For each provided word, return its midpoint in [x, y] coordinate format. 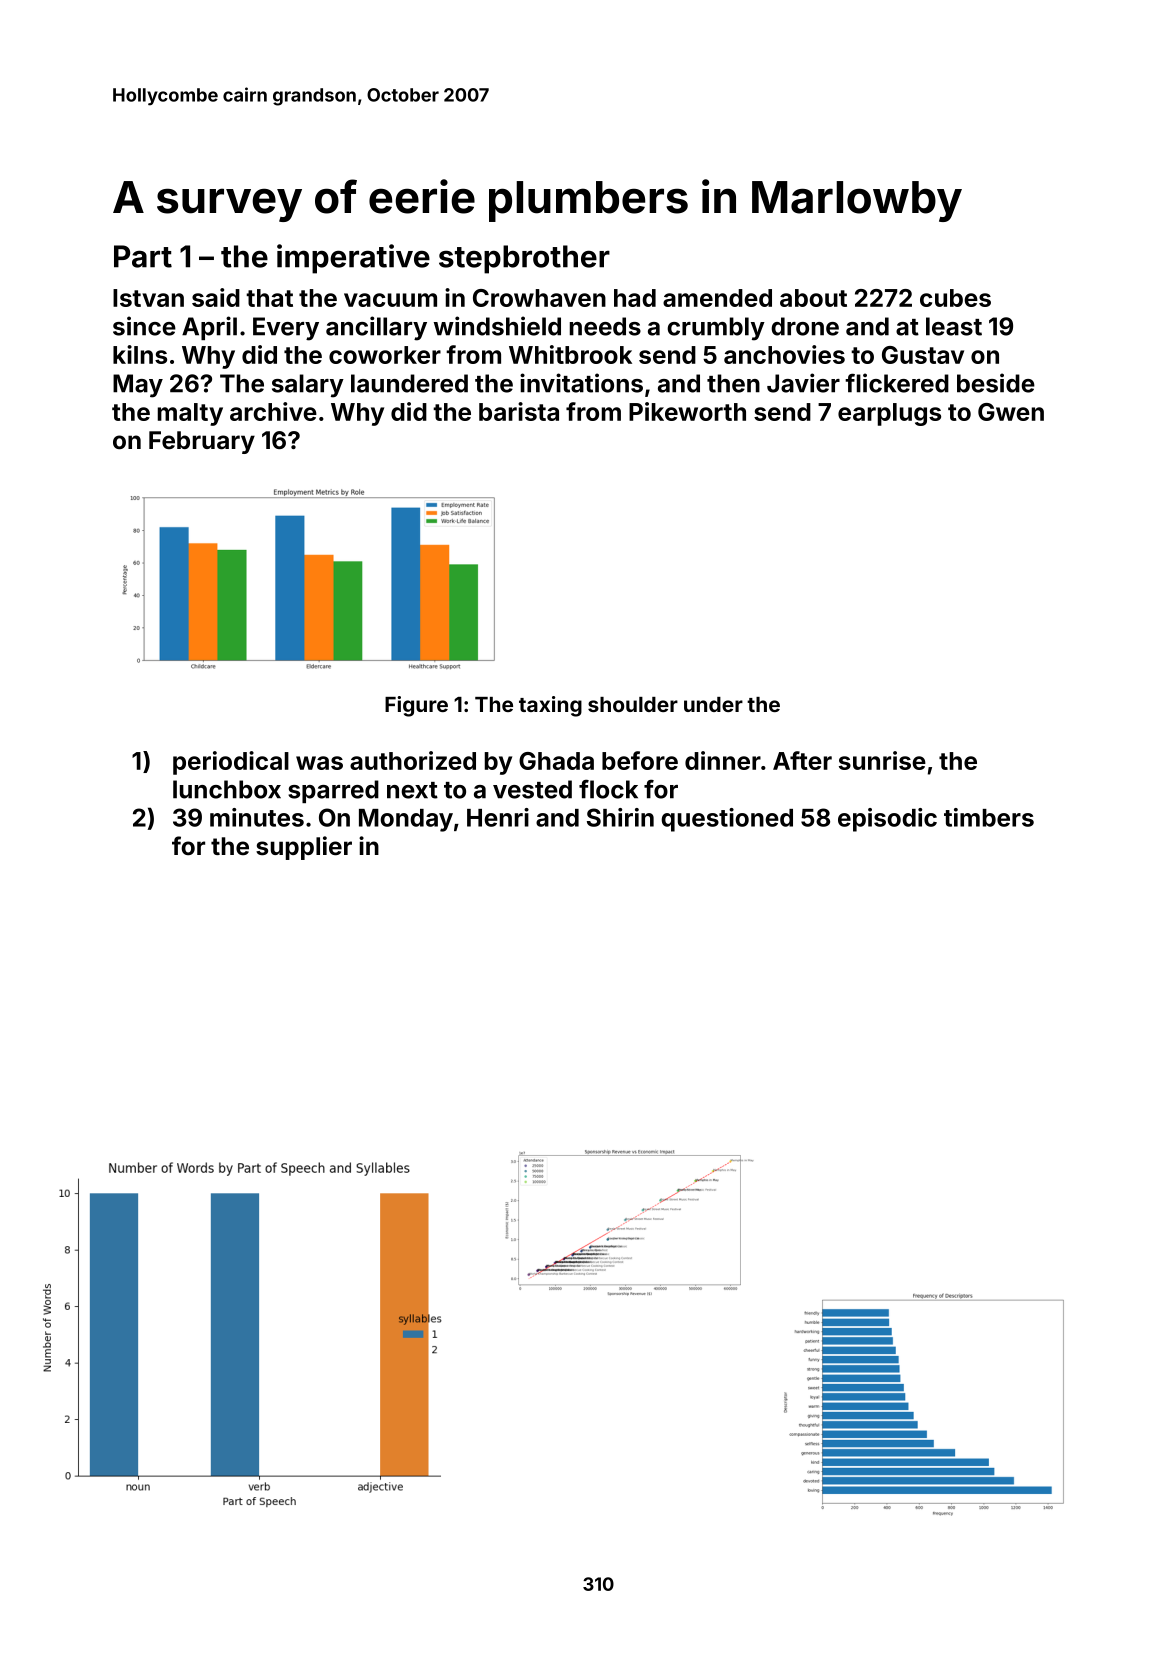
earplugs [889, 414]
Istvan [148, 298]
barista [519, 411]
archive [273, 411]
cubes [955, 298]
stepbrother [524, 259]
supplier [304, 848]
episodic [887, 820]
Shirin [620, 817]
